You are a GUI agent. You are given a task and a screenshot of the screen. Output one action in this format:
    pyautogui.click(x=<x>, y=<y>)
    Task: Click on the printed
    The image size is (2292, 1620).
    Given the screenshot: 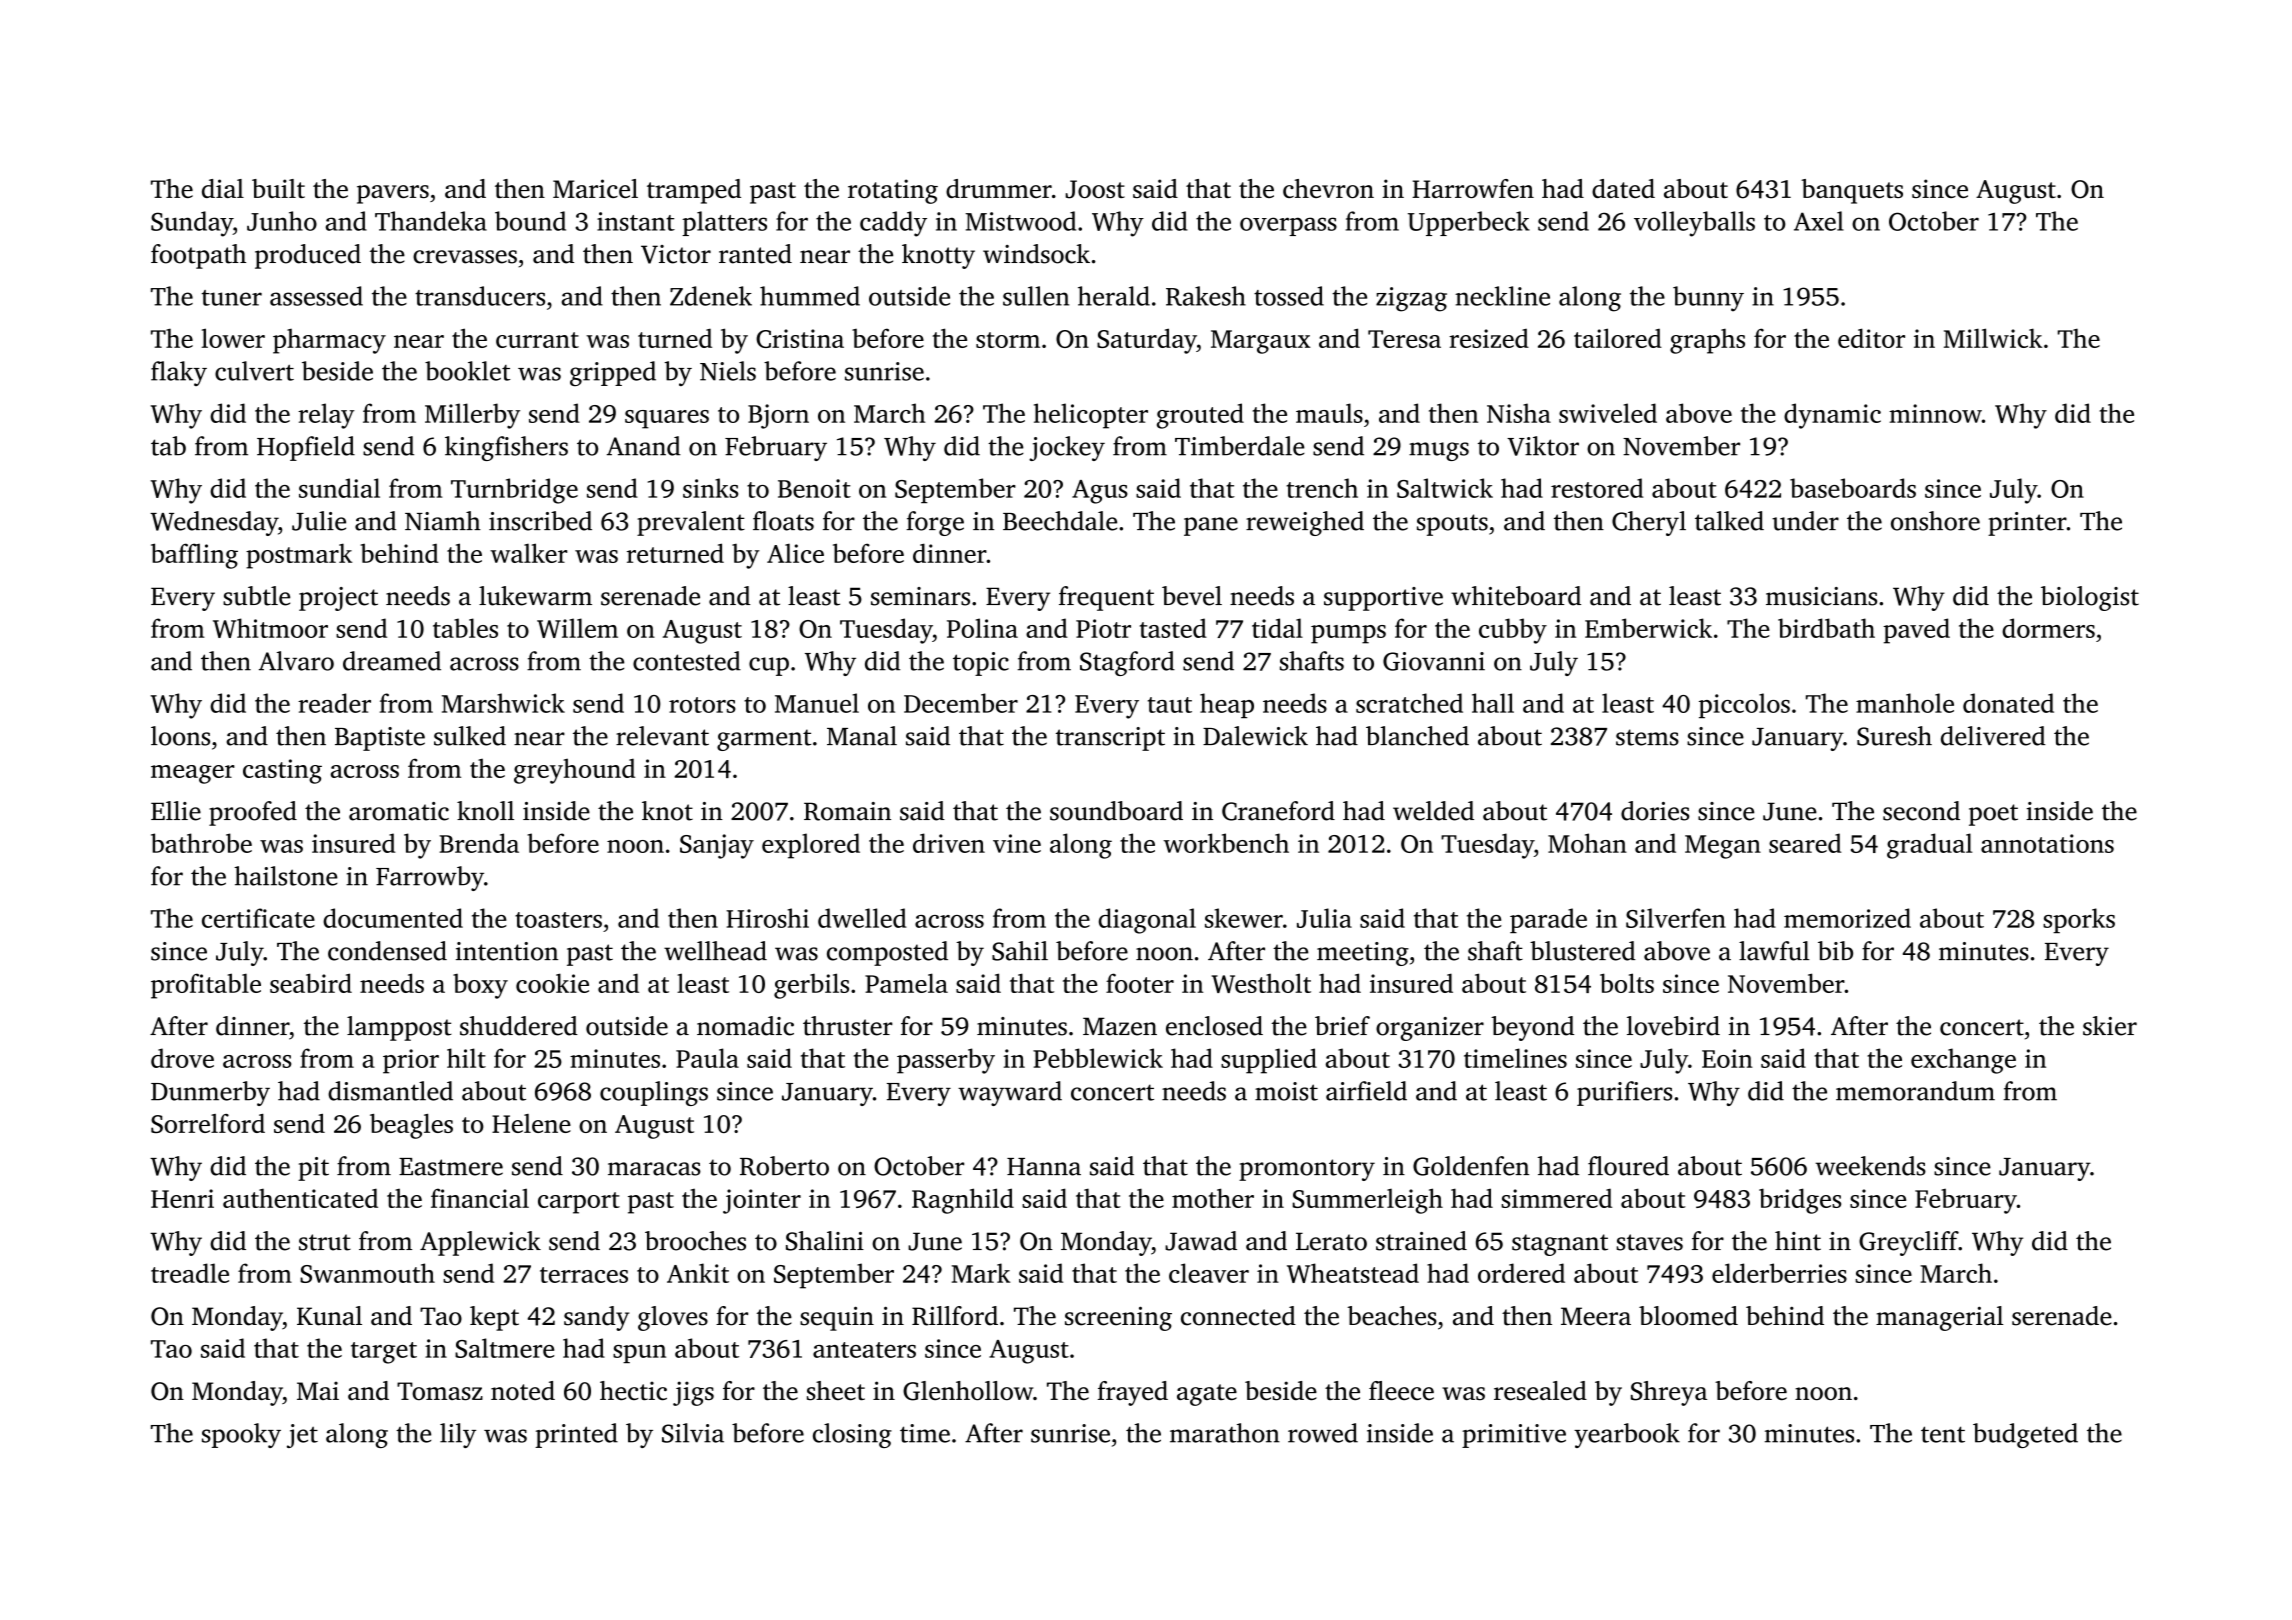 What is the action you would take?
    pyautogui.click(x=576, y=1435)
